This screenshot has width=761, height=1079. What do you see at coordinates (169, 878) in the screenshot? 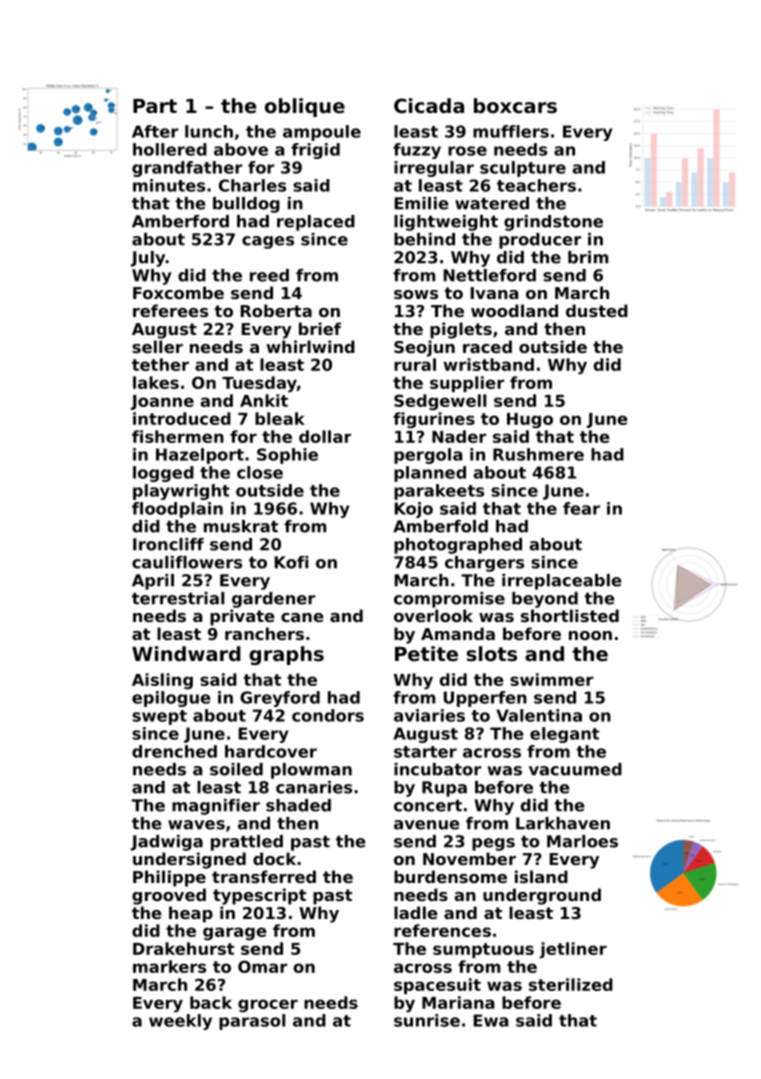
I see `Philippe` at bounding box center [169, 878].
